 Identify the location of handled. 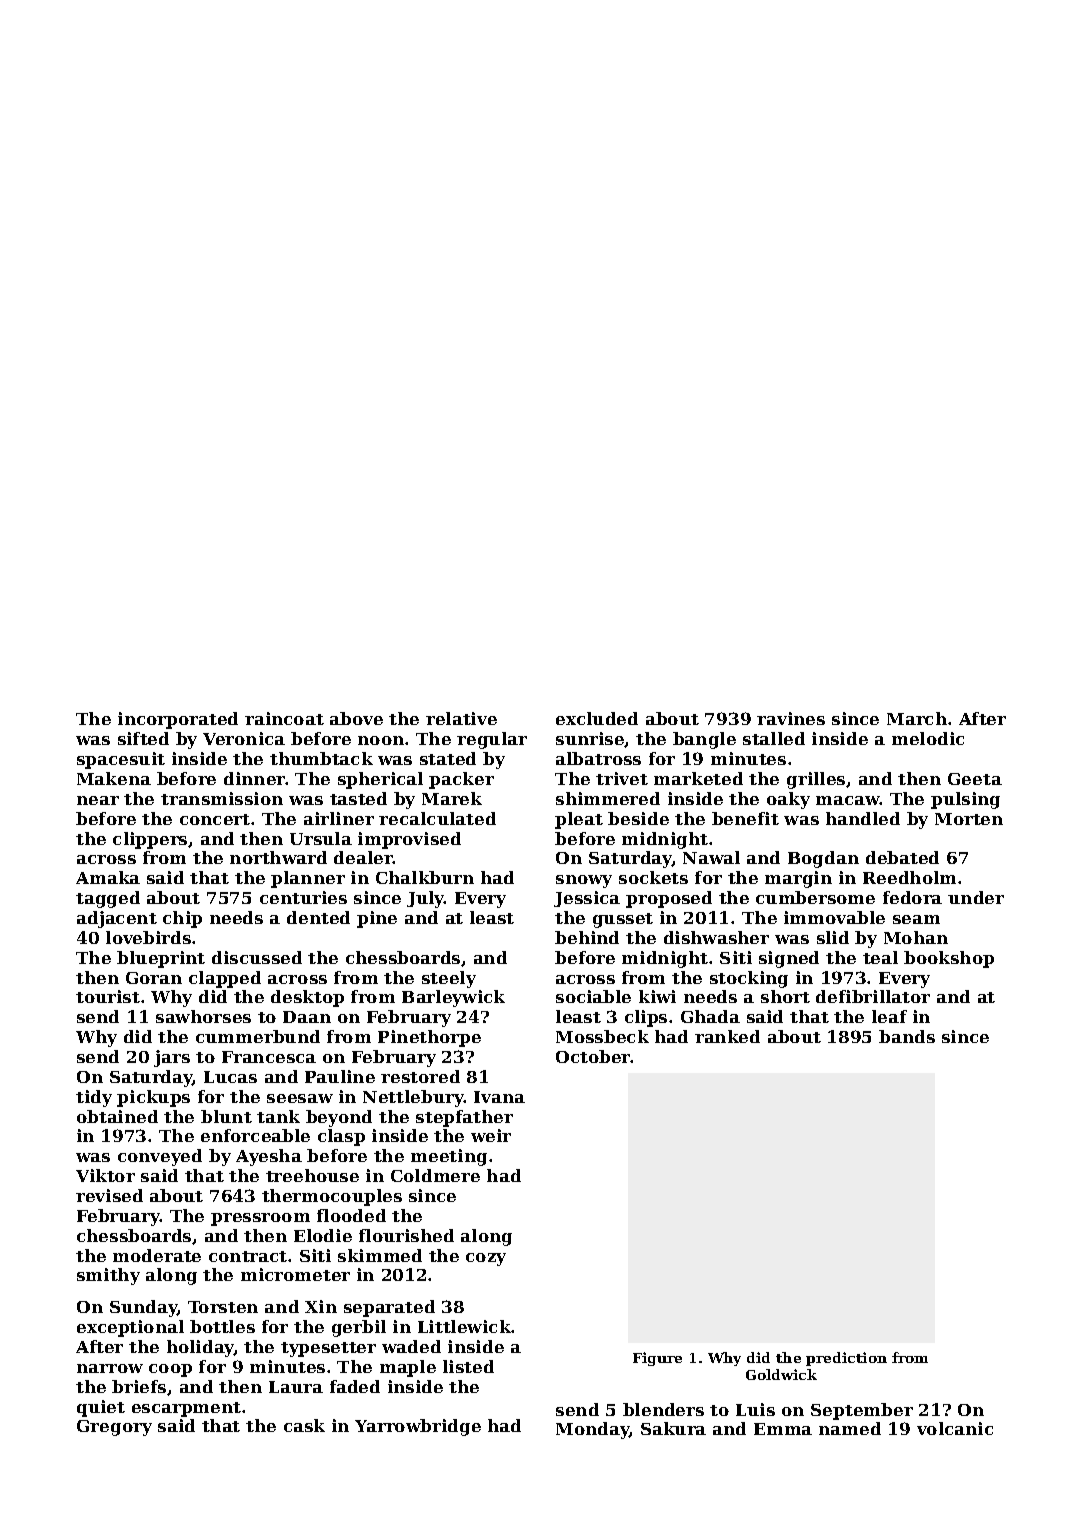
(863, 818).
